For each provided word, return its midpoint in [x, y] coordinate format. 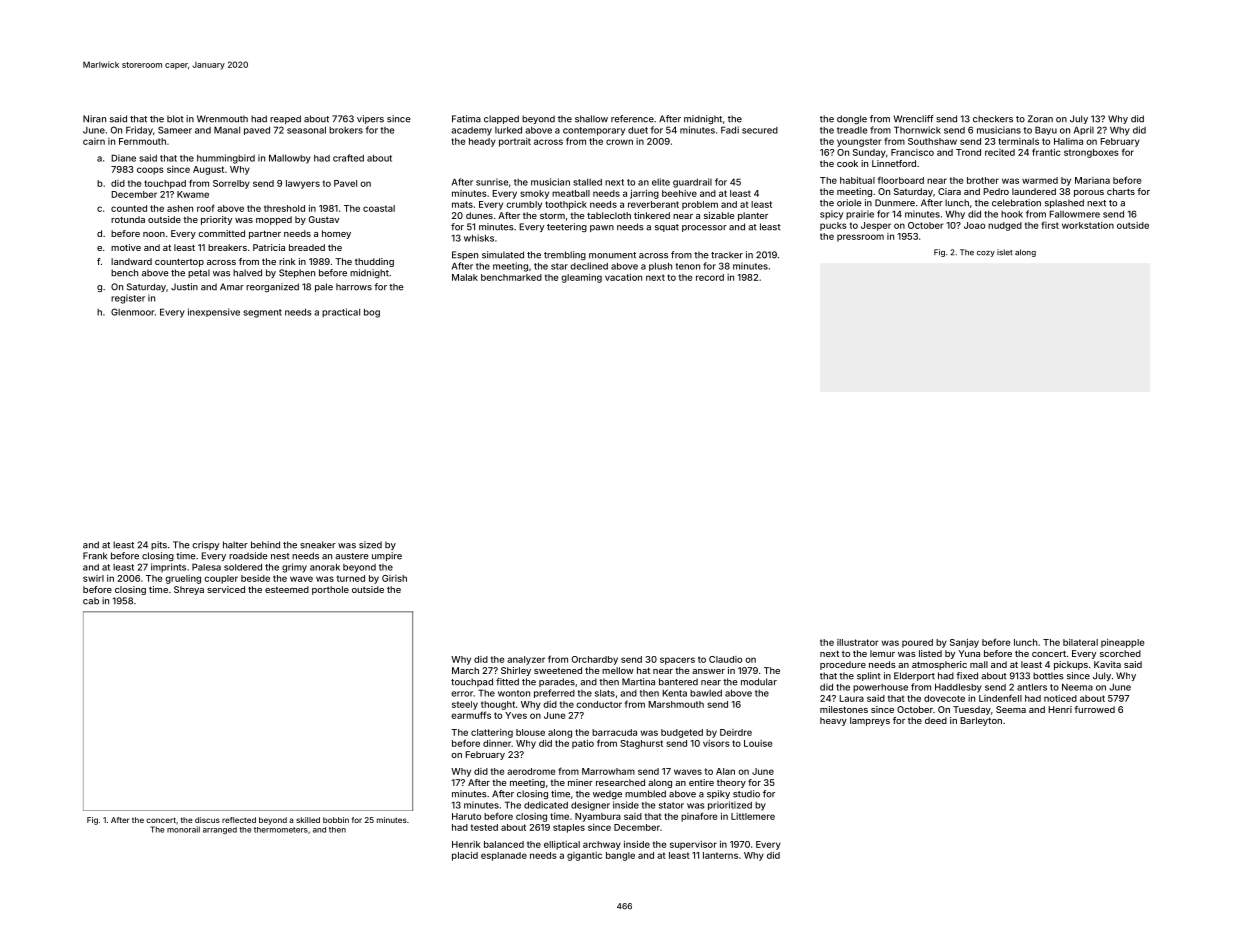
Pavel [345, 183]
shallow [591, 119]
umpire [387, 556]
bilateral [1080, 642]
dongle [852, 119]
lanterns [720, 855]
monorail [183, 829]
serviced [226, 589]
